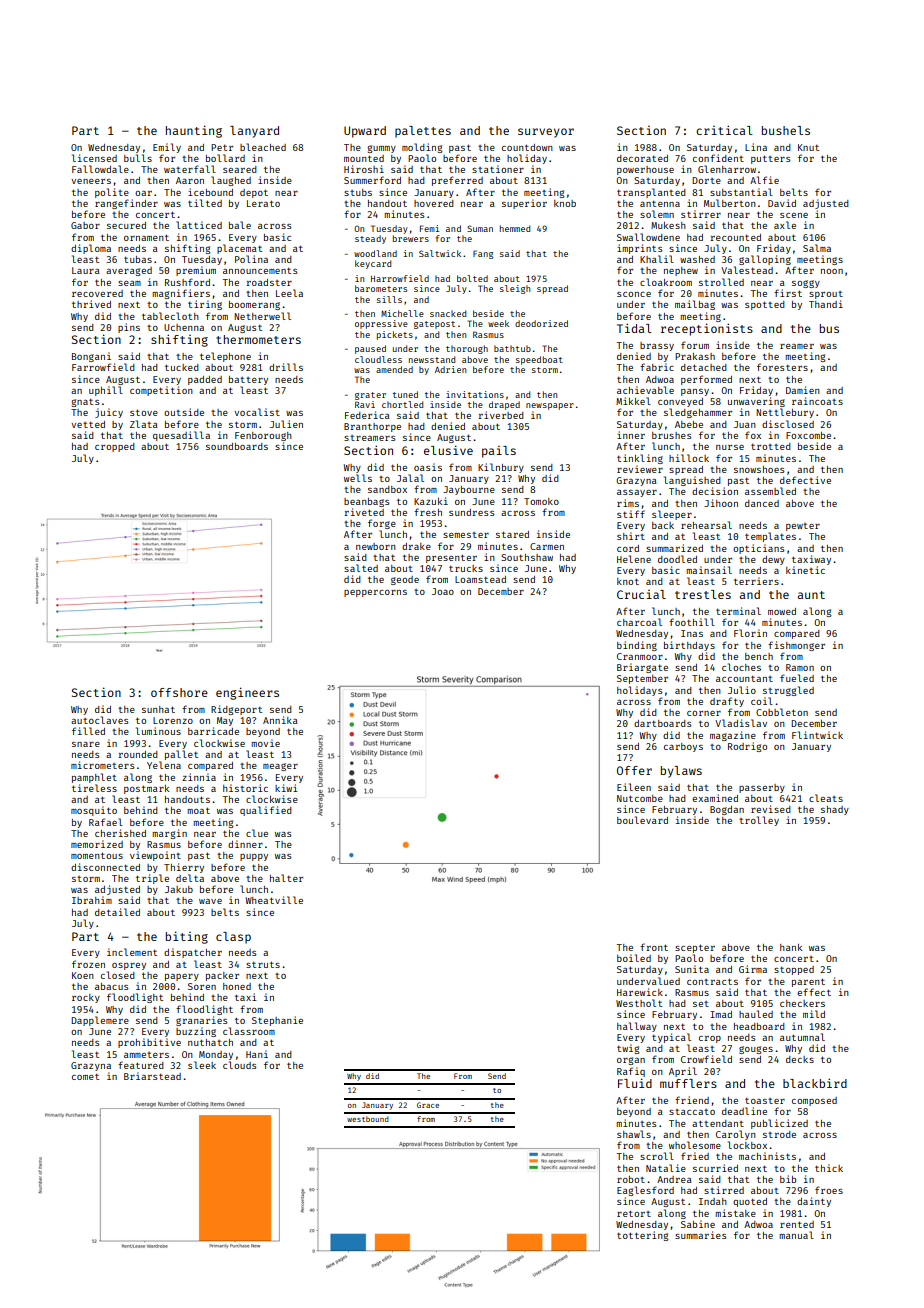 The image size is (924, 1308). I want to click on Eileen, so click(634, 787).
